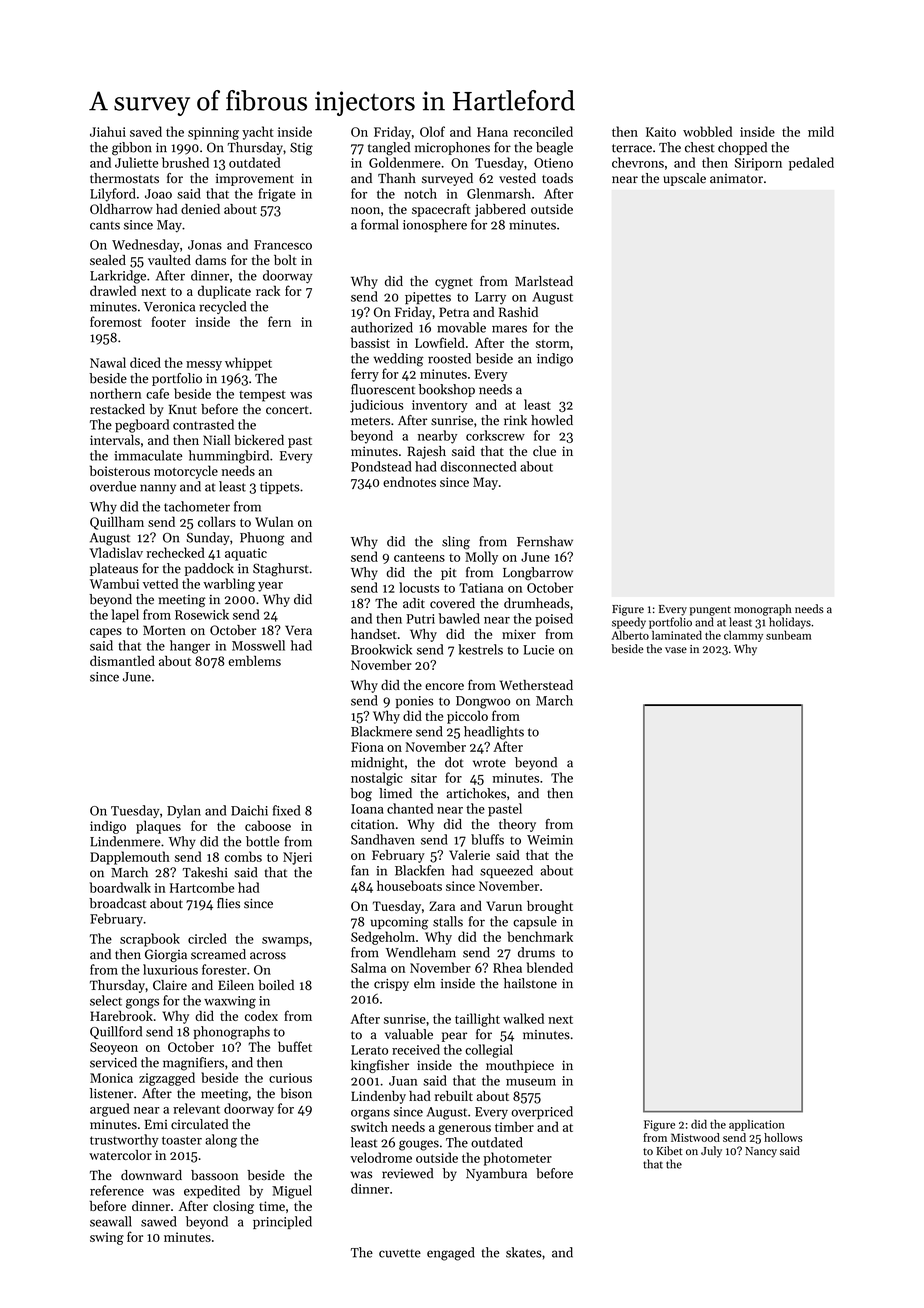  What do you see at coordinates (552, 420) in the screenshot?
I see `howled` at bounding box center [552, 420].
